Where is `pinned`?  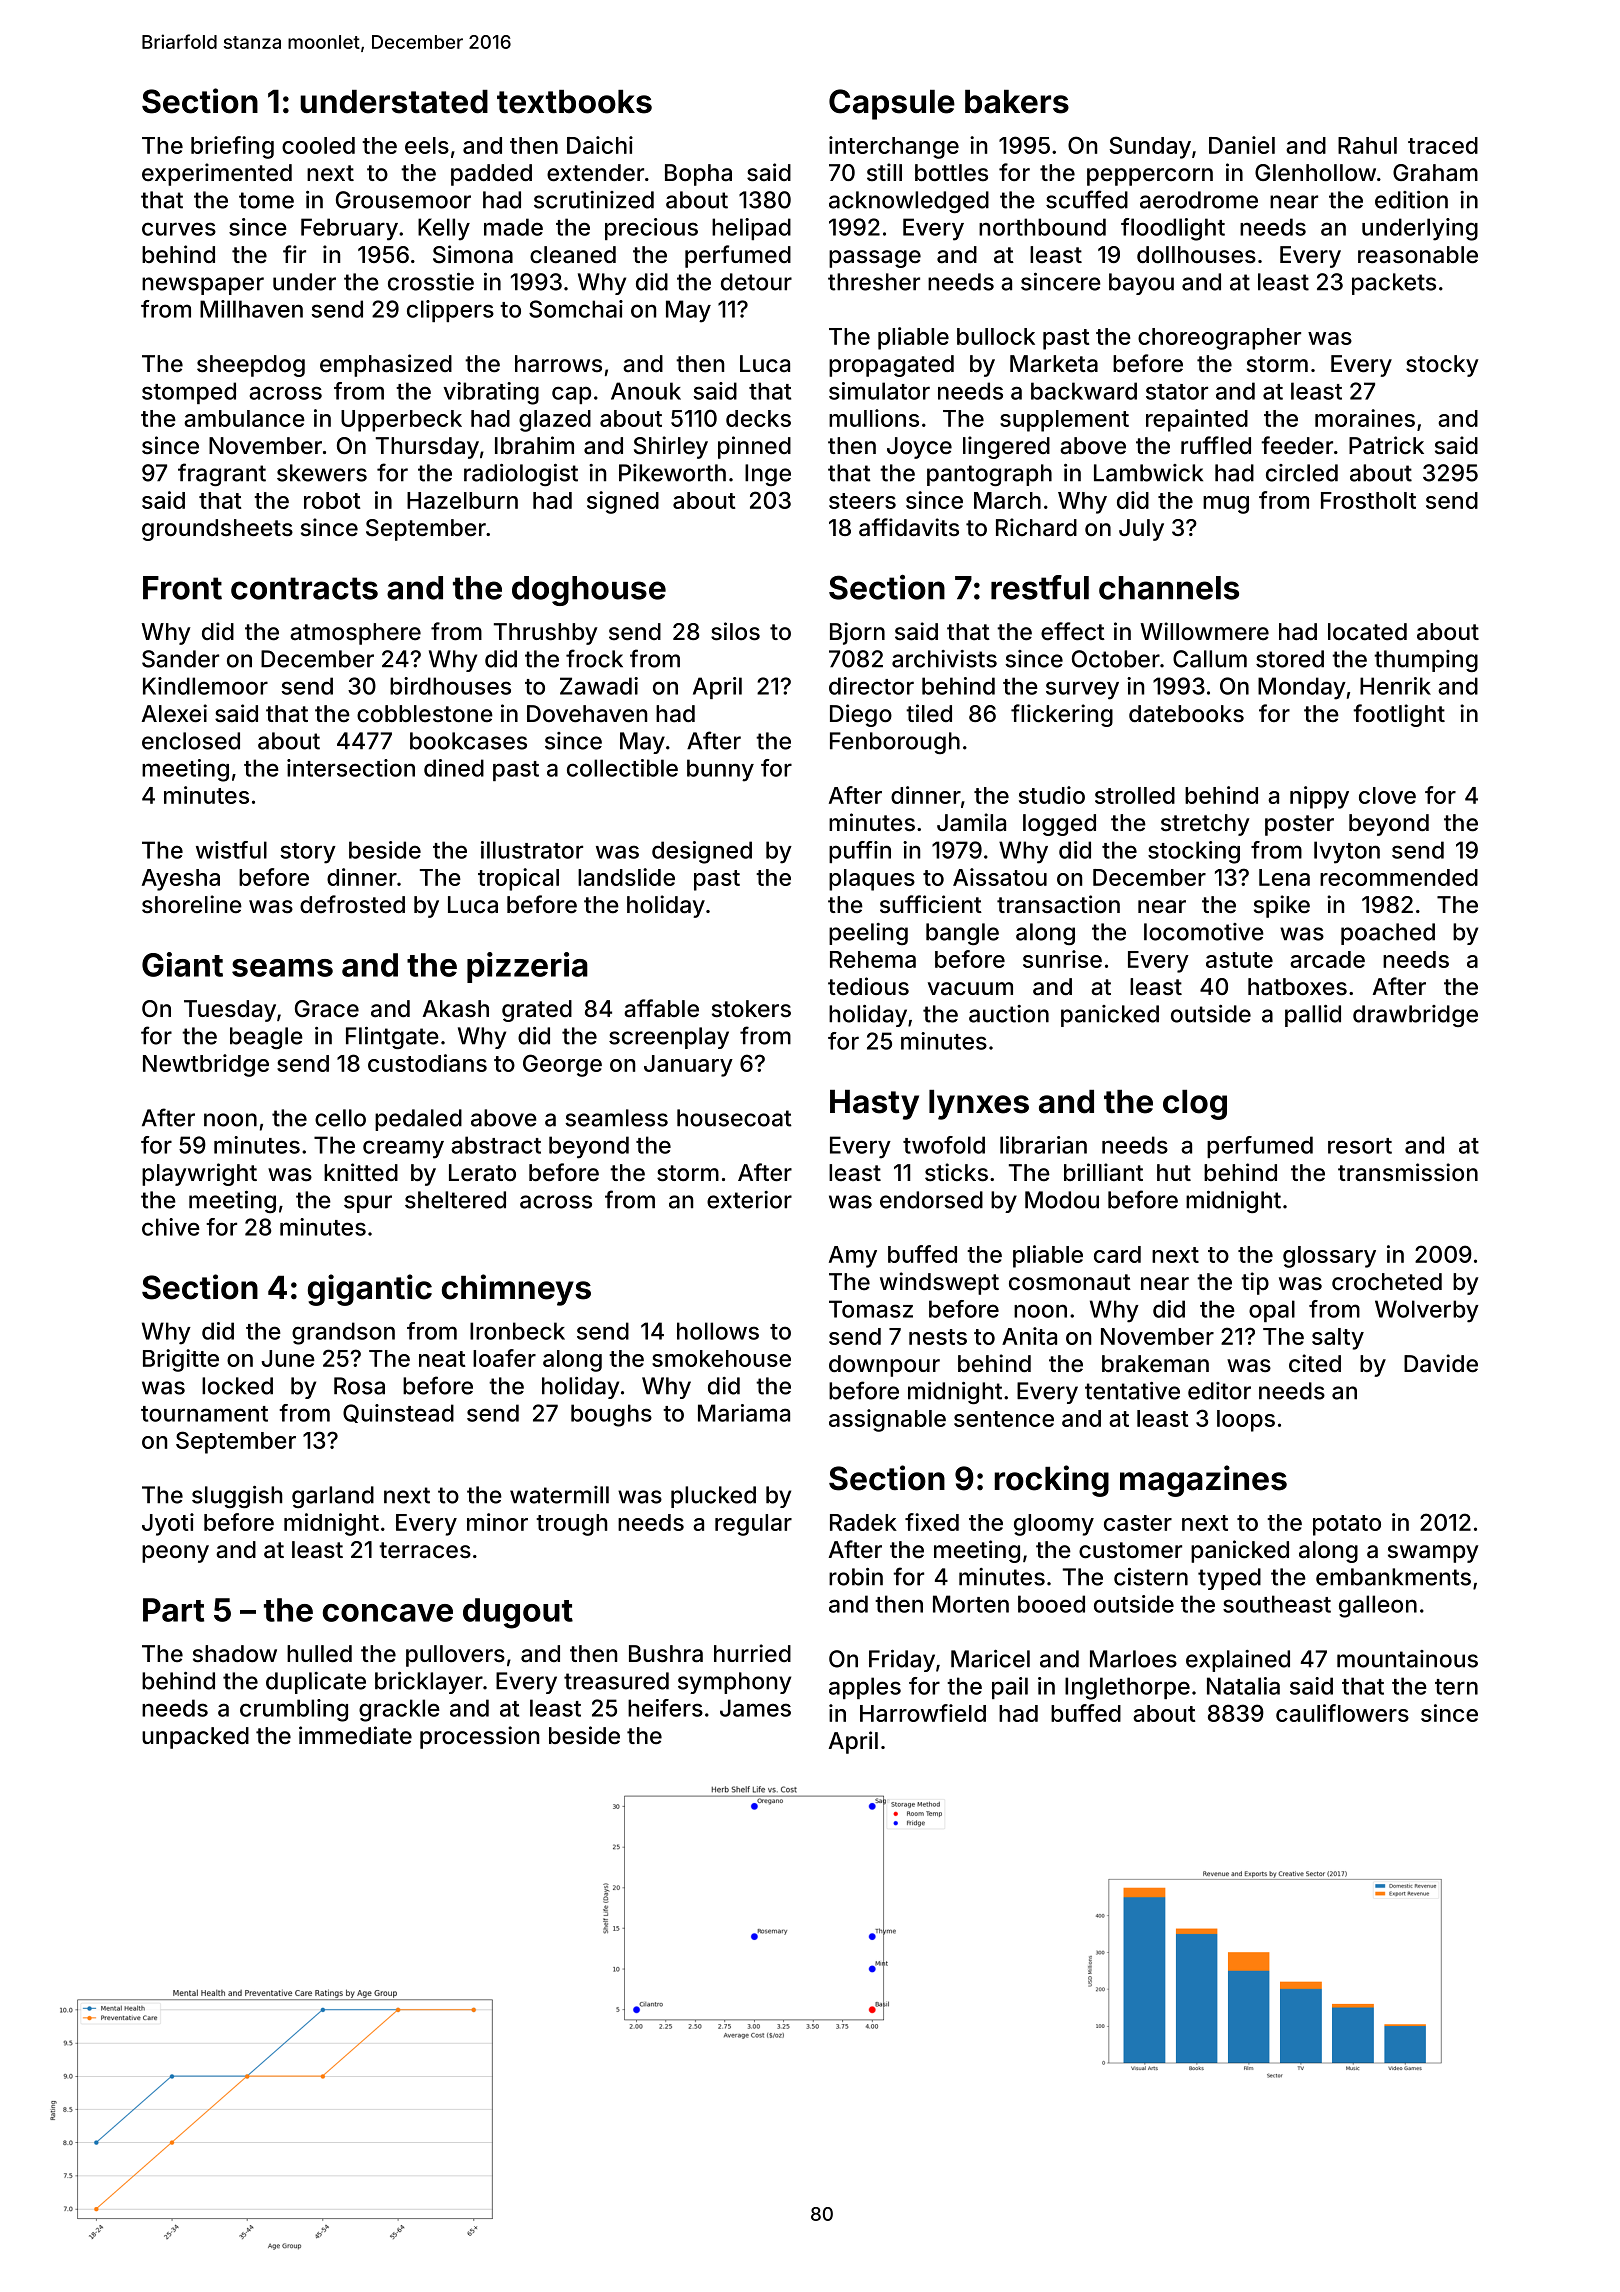
pinned is located at coordinates (754, 447).
